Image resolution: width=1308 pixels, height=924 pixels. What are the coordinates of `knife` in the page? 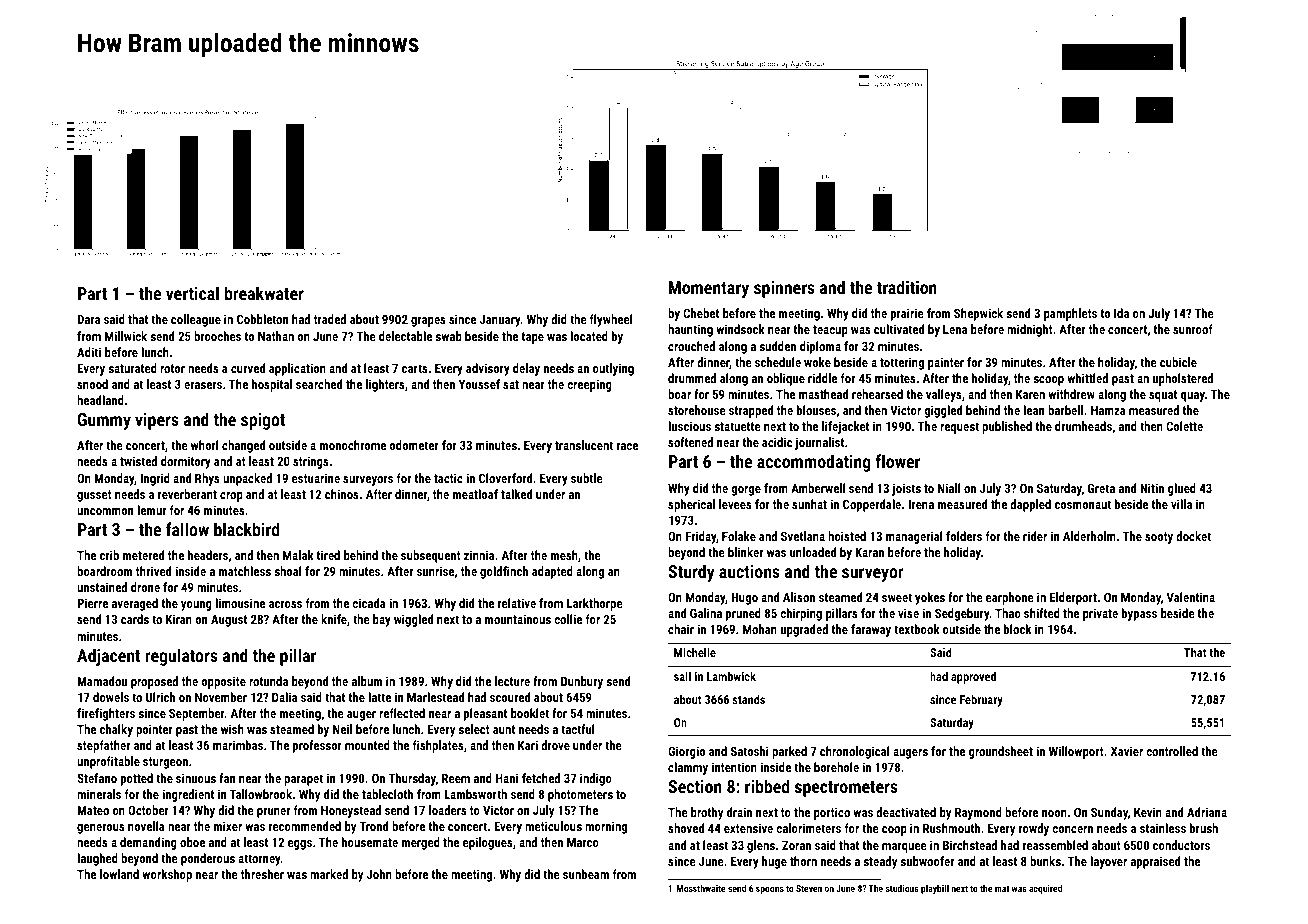 It's located at (334, 619).
